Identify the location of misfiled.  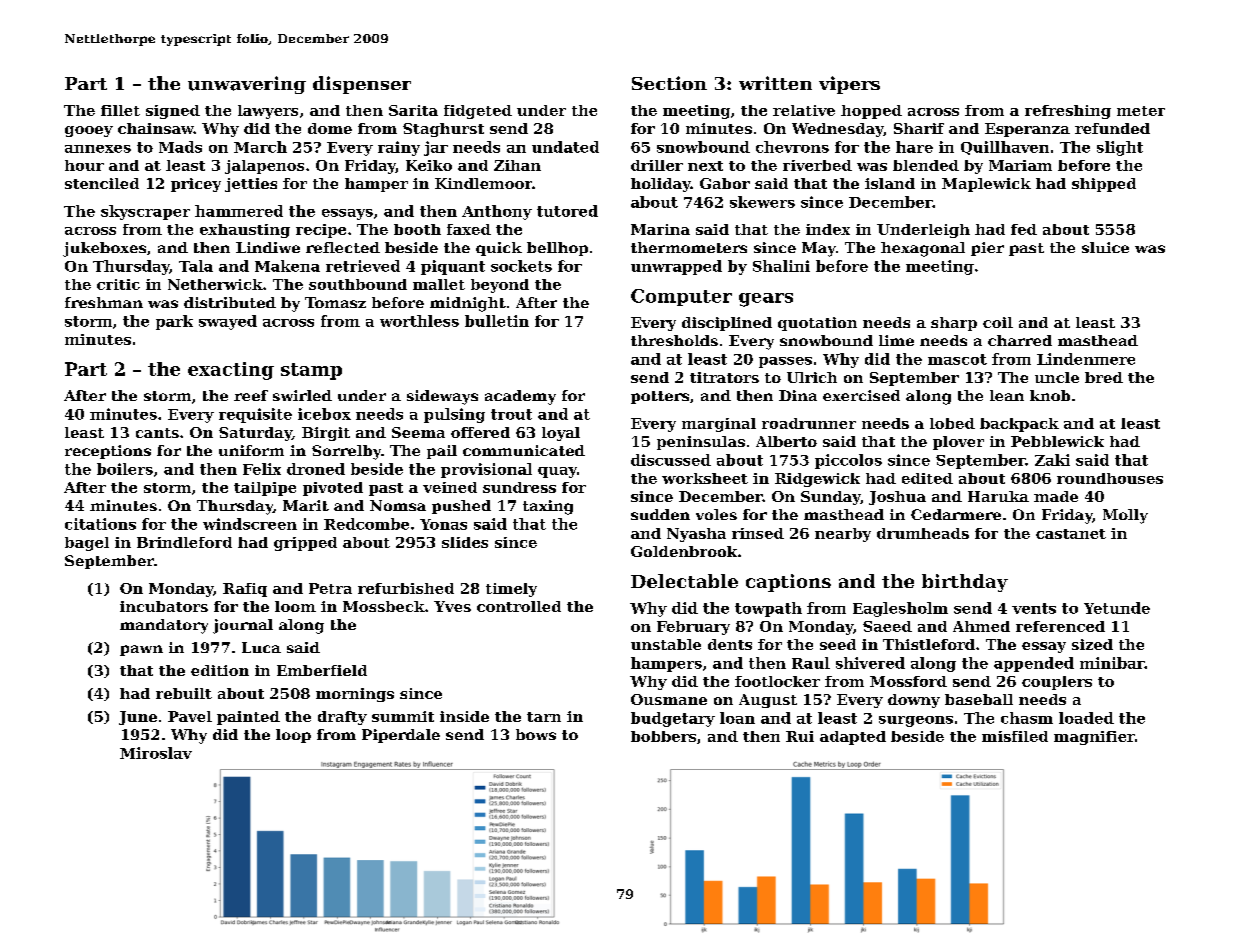
(1015, 736).
